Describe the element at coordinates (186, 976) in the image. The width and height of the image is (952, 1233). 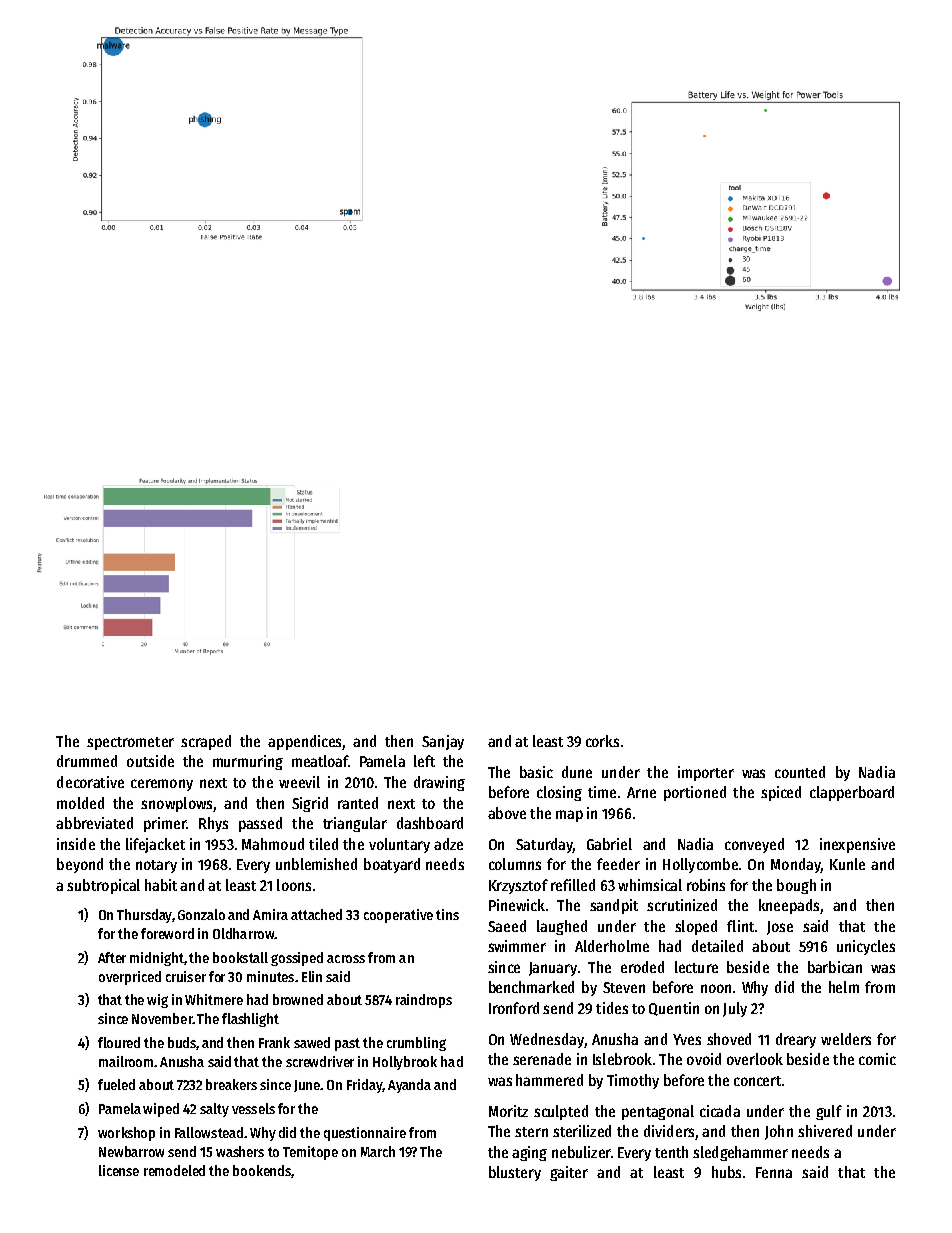
I see `cruiser` at that location.
